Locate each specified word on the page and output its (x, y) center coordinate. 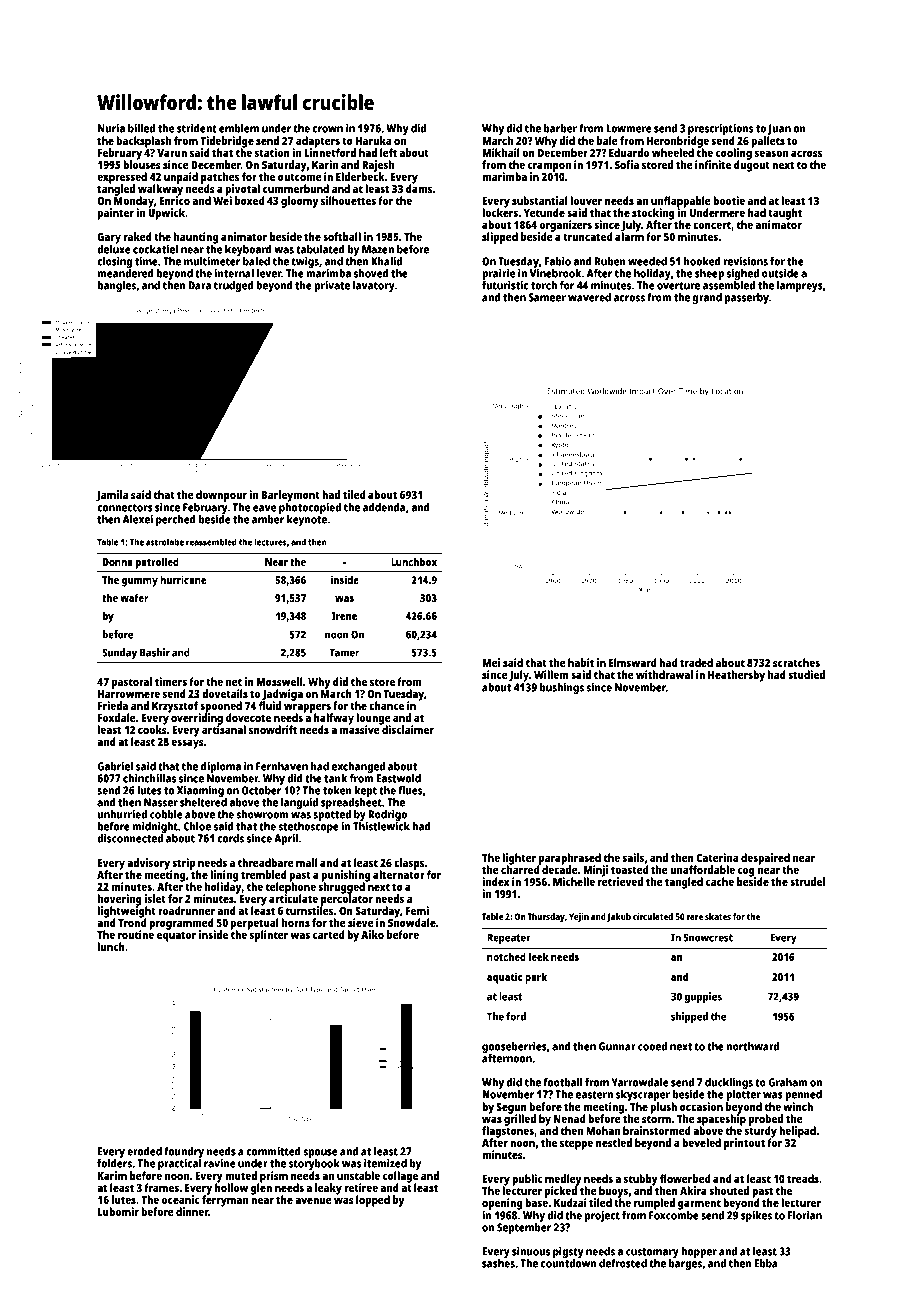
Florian (805, 1215)
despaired (765, 859)
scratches (796, 662)
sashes (498, 1263)
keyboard (248, 250)
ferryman (225, 1201)
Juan (779, 129)
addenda (384, 507)
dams (419, 188)
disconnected (130, 838)
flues (410, 790)
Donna (118, 562)
